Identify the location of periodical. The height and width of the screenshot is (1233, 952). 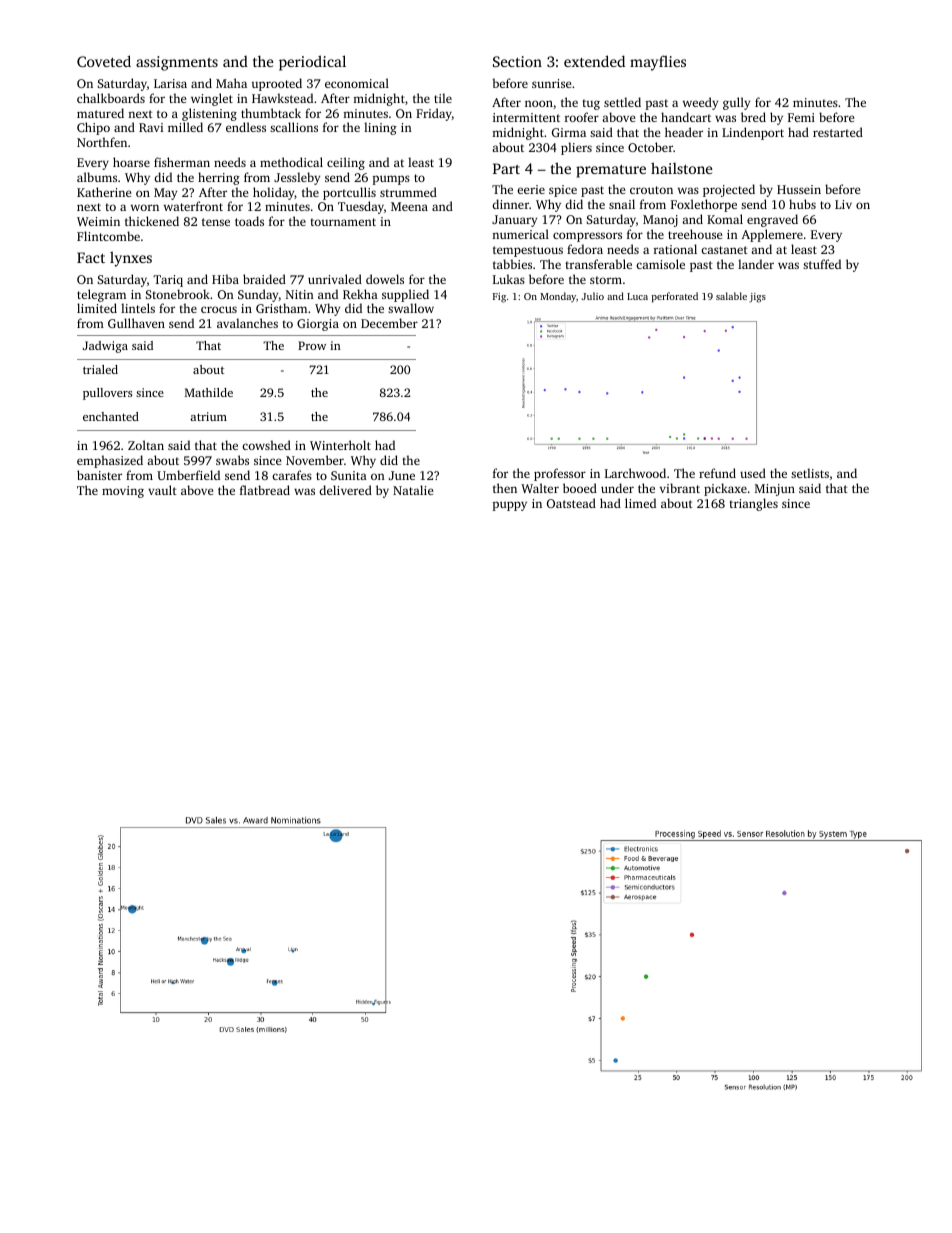
(312, 63).
